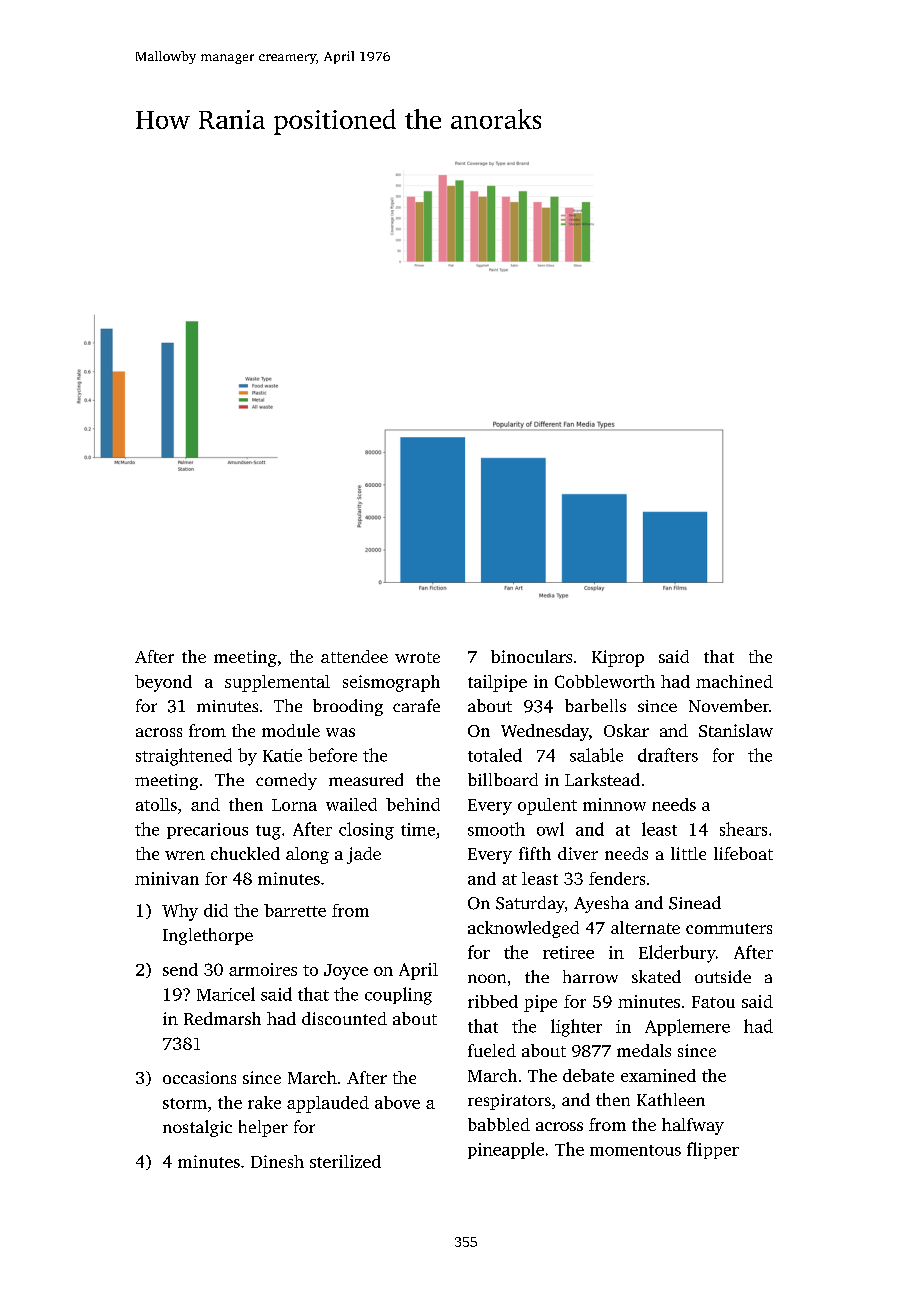  Describe the element at coordinates (282, 755) in the screenshot. I see `Katie` at that location.
